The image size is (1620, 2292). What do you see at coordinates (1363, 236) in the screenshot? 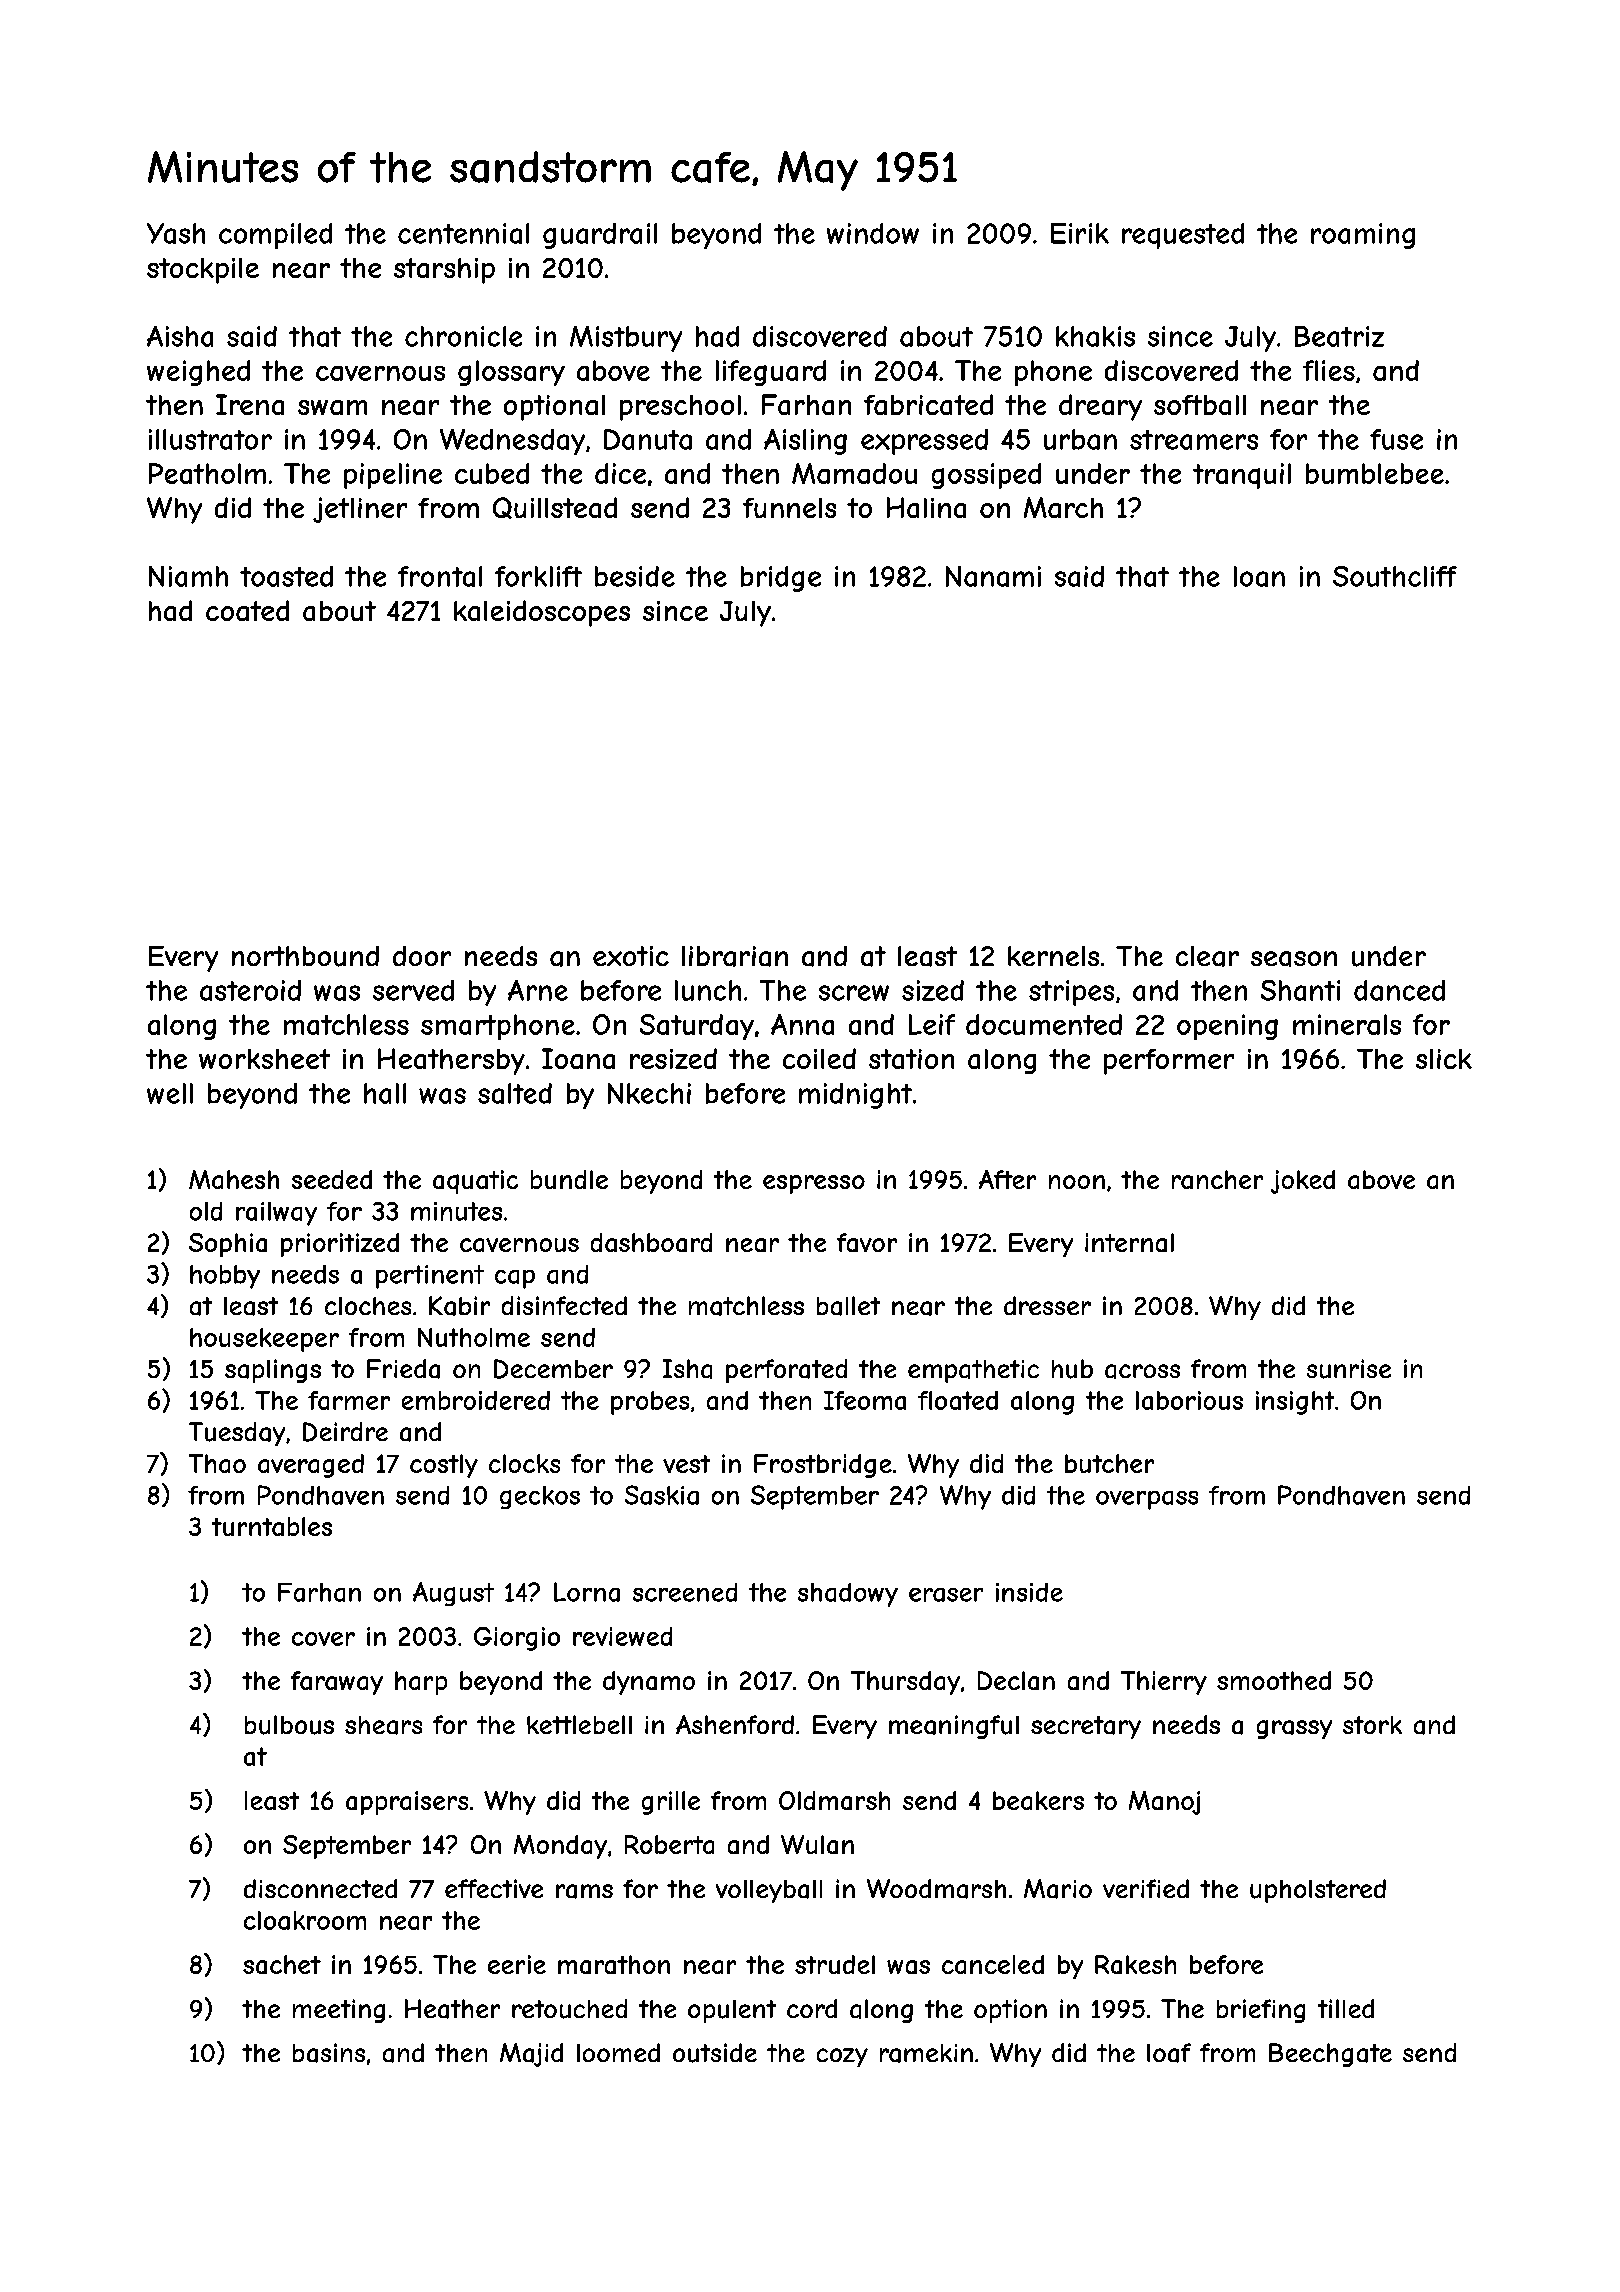
I see `roaming` at bounding box center [1363, 236].
